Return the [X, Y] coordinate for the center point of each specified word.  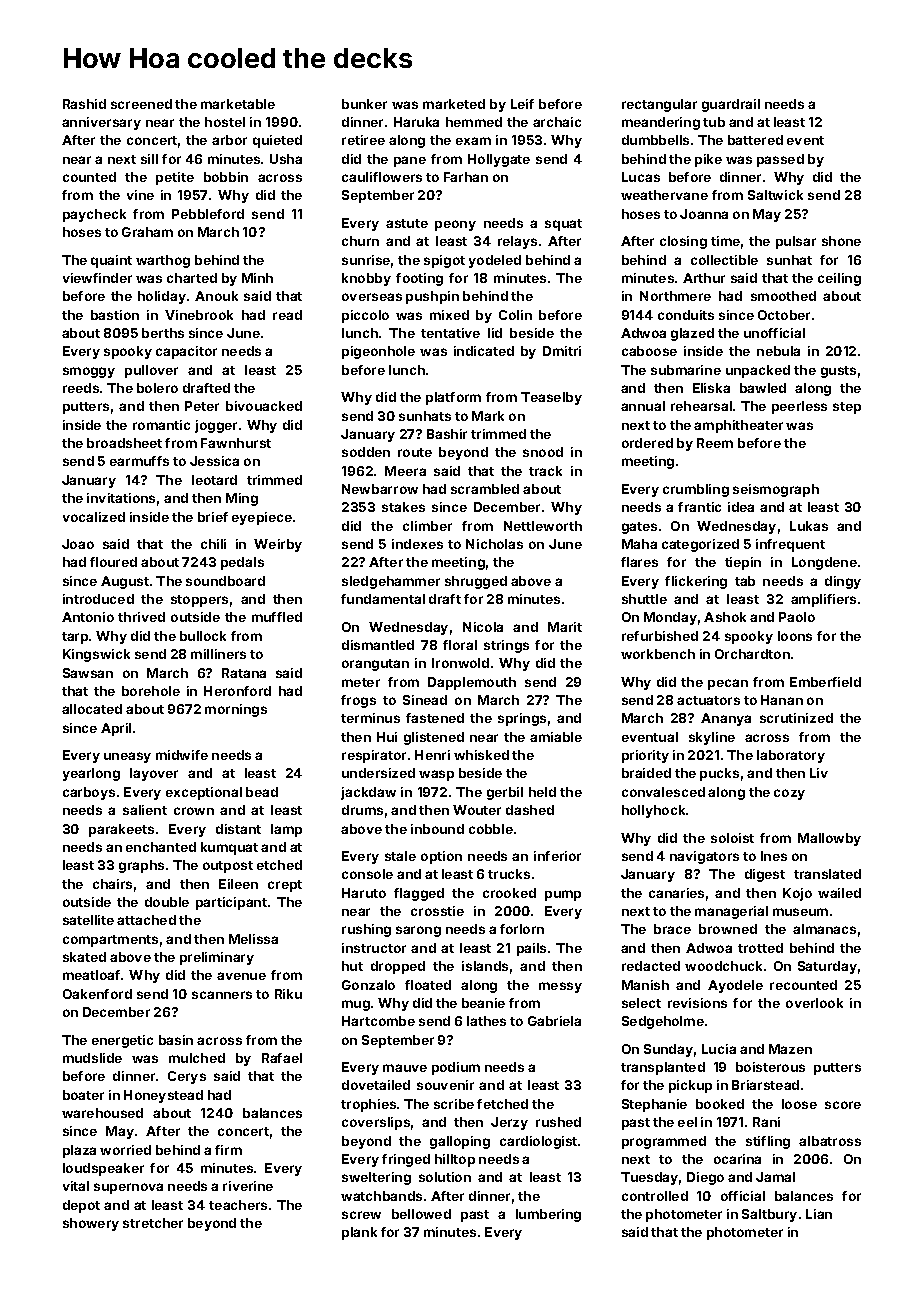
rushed [558, 1122]
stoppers [199, 601]
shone [841, 241]
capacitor [186, 352]
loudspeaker [103, 1169]
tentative [450, 333]
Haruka [416, 122]
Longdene [824, 563]
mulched [197, 1058]
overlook [814, 1003]
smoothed [783, 296]
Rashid [84, 104]
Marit [565, 627]
